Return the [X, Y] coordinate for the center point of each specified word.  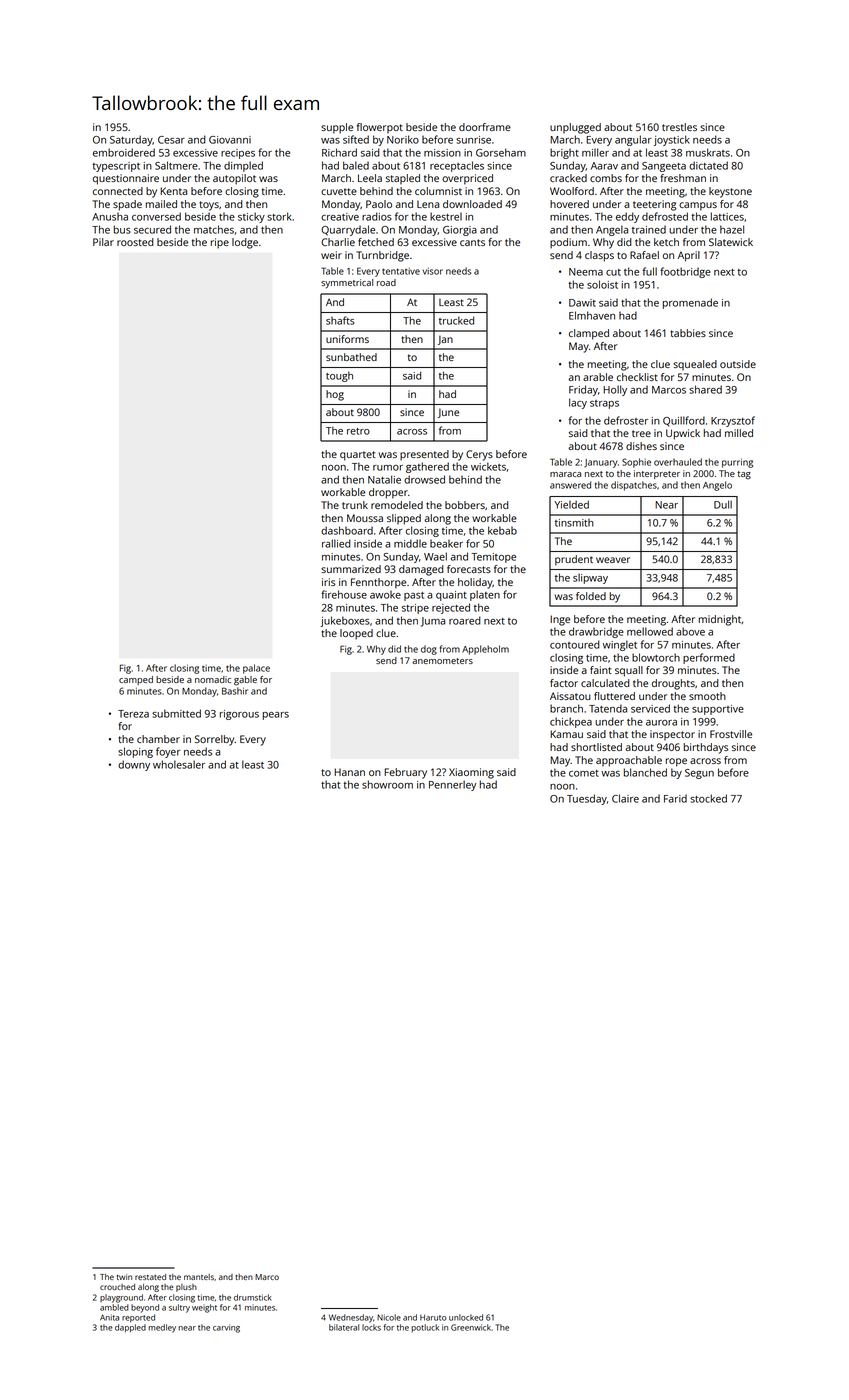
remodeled [397, 505]
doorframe [485, 127]
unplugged [575, 128]
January [601, 463]
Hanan [349, 772]
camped [136, 680]
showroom [387, 784]
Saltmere [176, 165]
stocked [708, 798]
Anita [109, 1317]
